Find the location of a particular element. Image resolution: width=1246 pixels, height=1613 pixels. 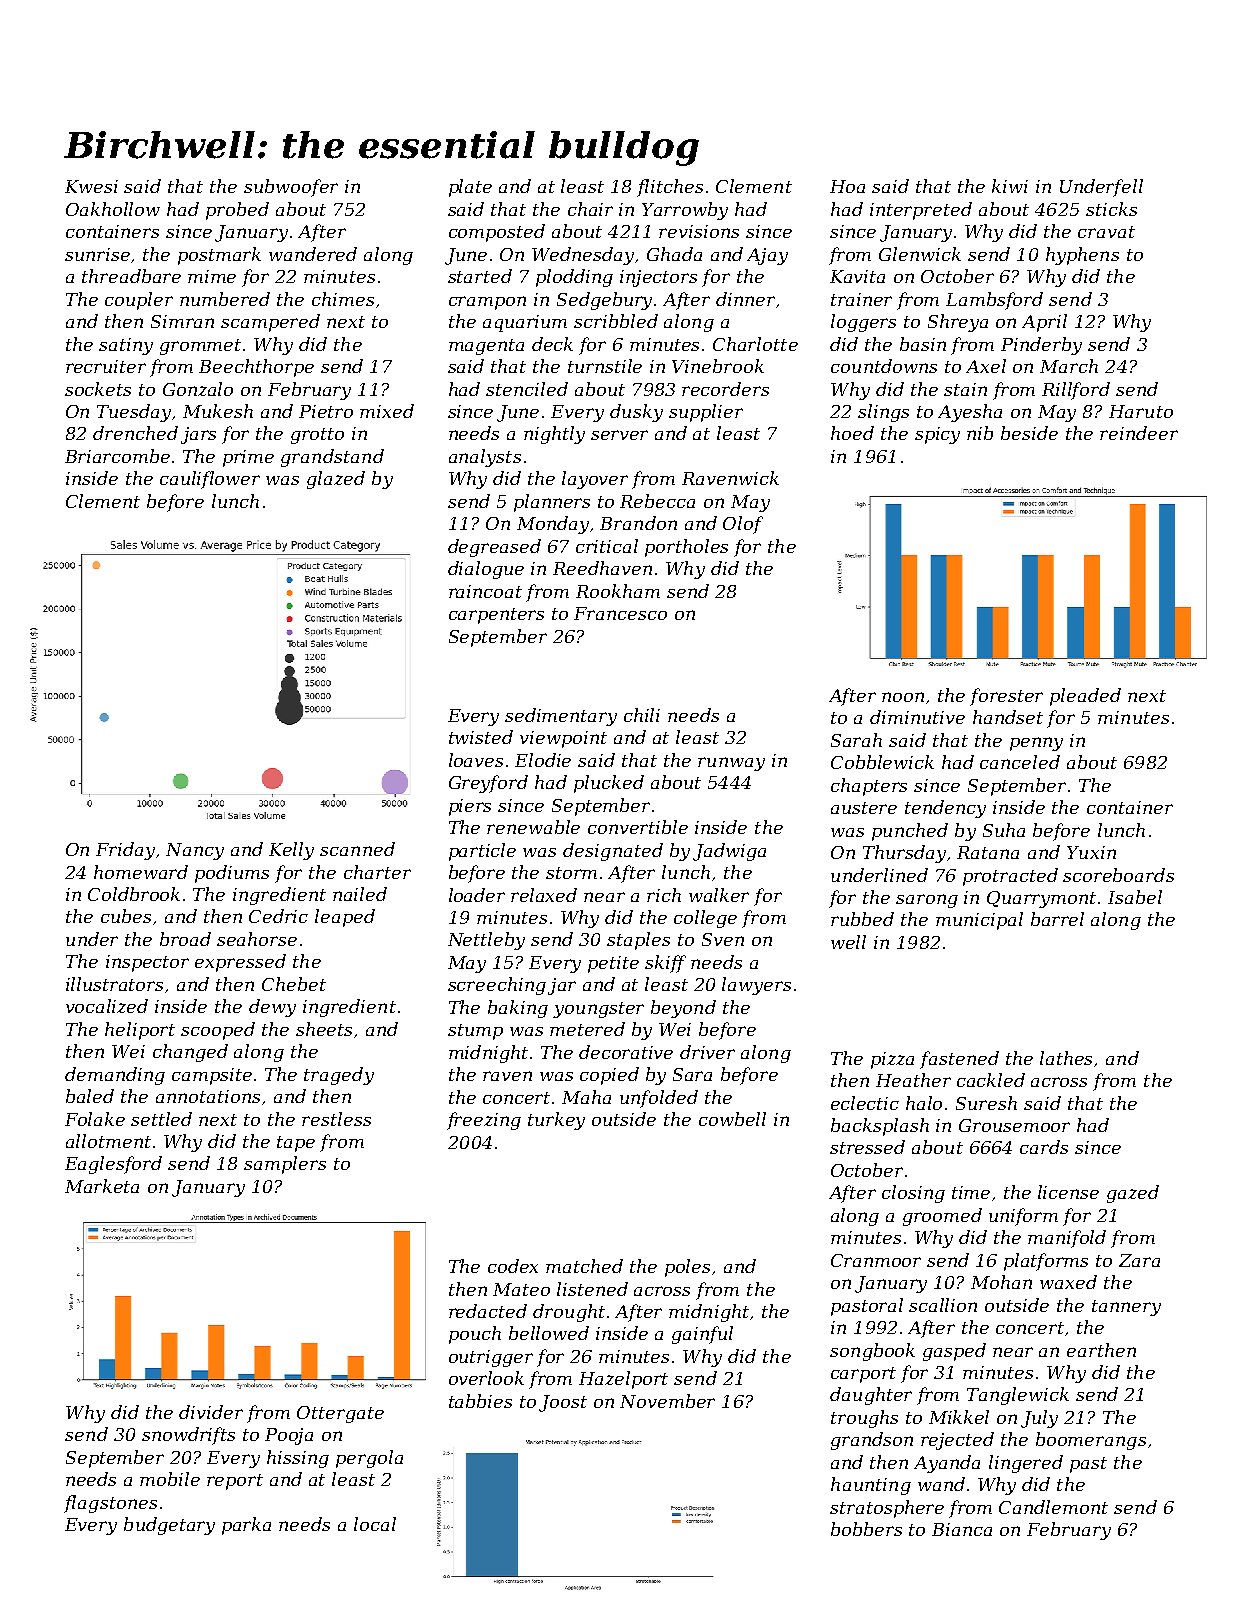

chimes is located at coordinates (343, 299).
